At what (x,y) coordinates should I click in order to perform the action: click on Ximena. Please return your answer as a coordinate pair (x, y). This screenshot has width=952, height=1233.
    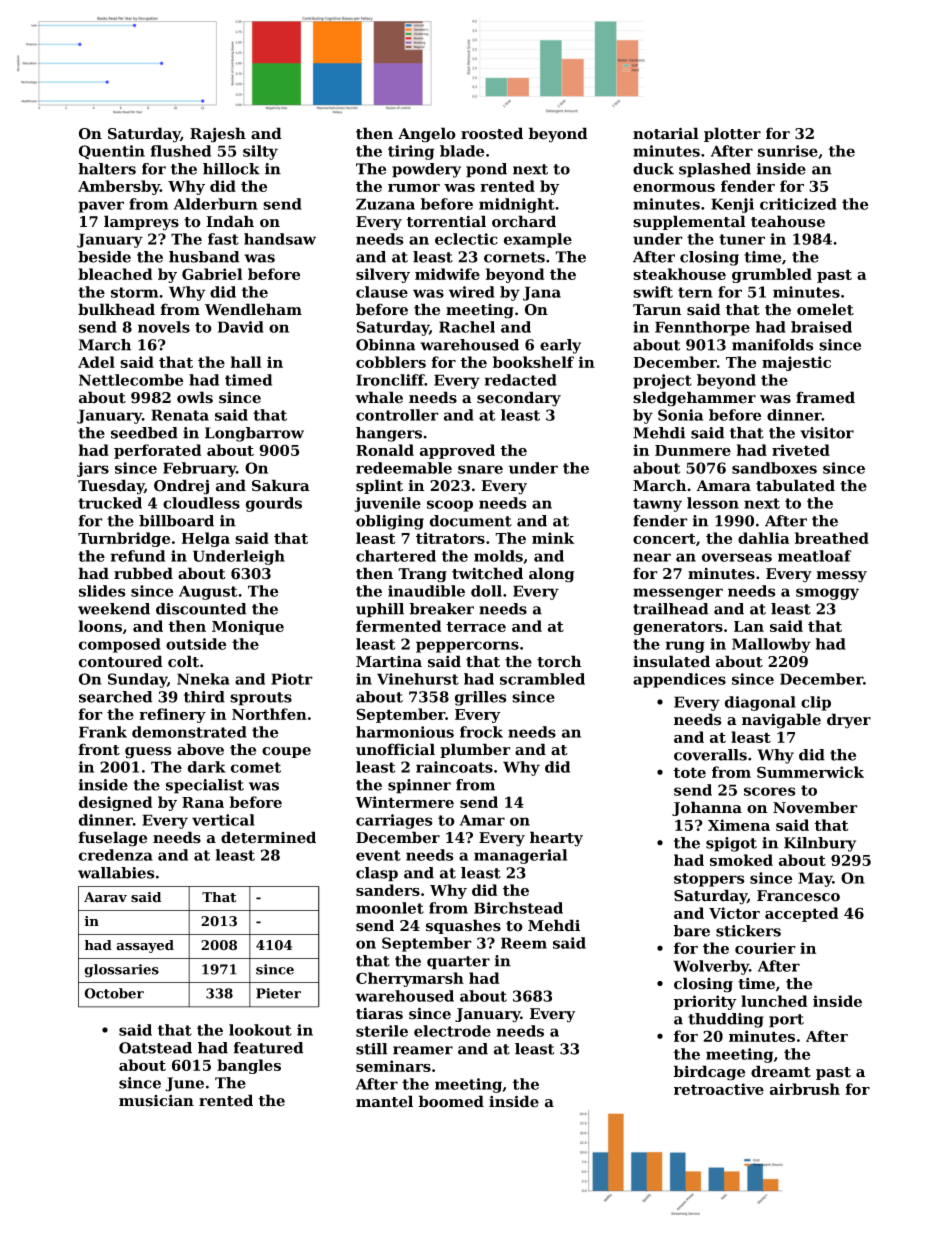
    Looking at the image, I should click on (739, 825).
